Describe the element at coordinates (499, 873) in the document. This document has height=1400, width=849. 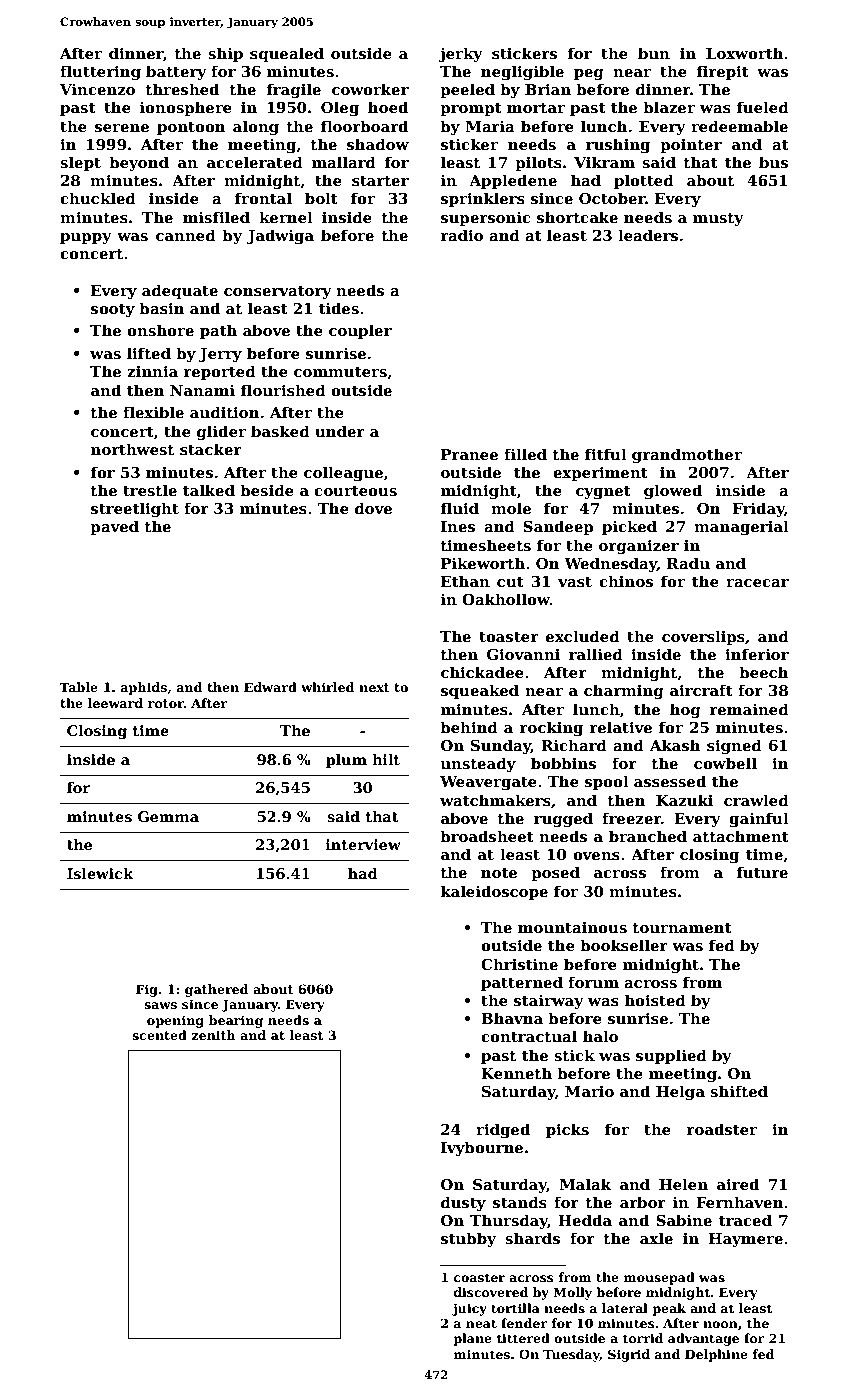
I see `note` at that location.
